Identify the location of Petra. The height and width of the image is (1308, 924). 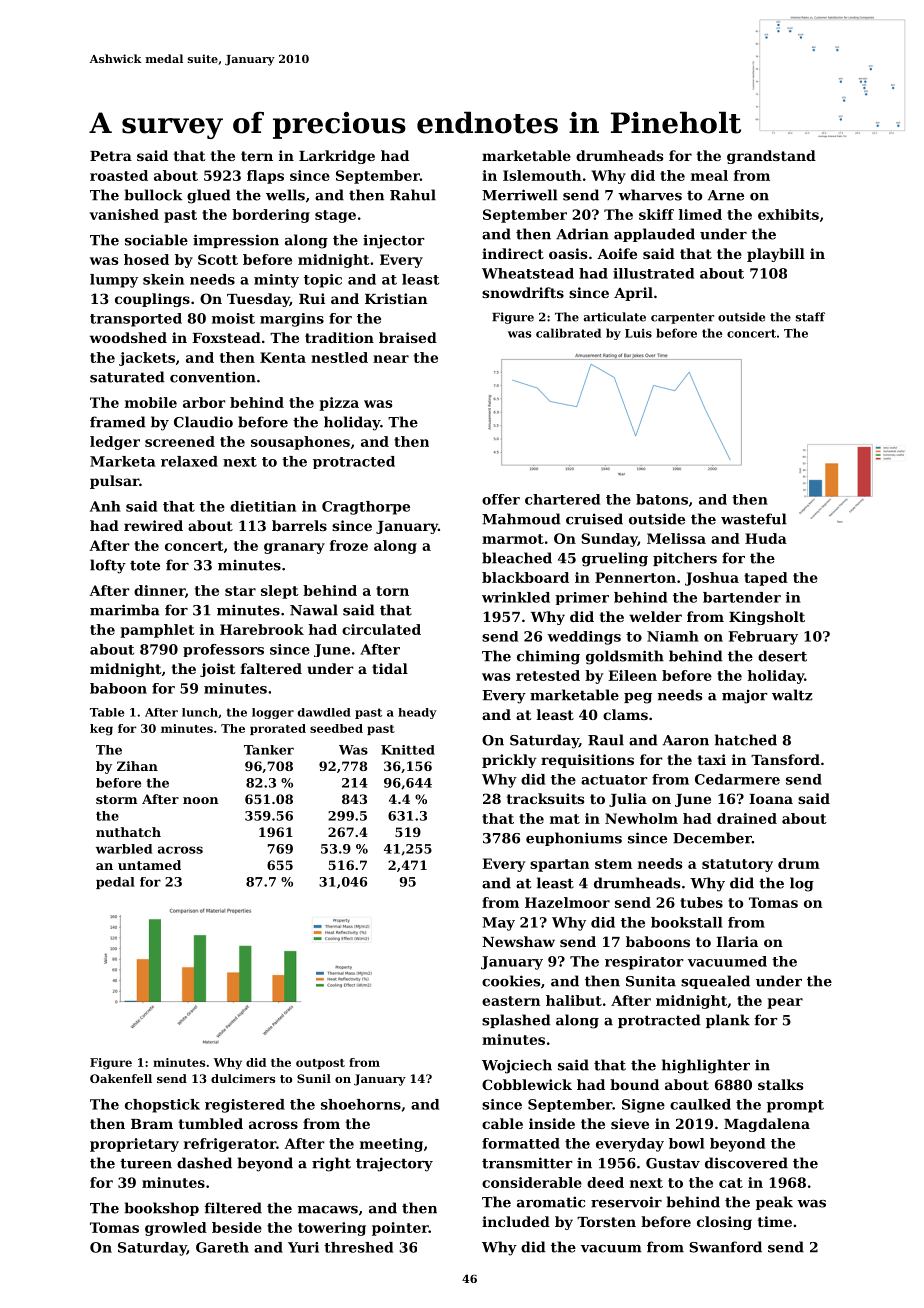
(111, 156).
